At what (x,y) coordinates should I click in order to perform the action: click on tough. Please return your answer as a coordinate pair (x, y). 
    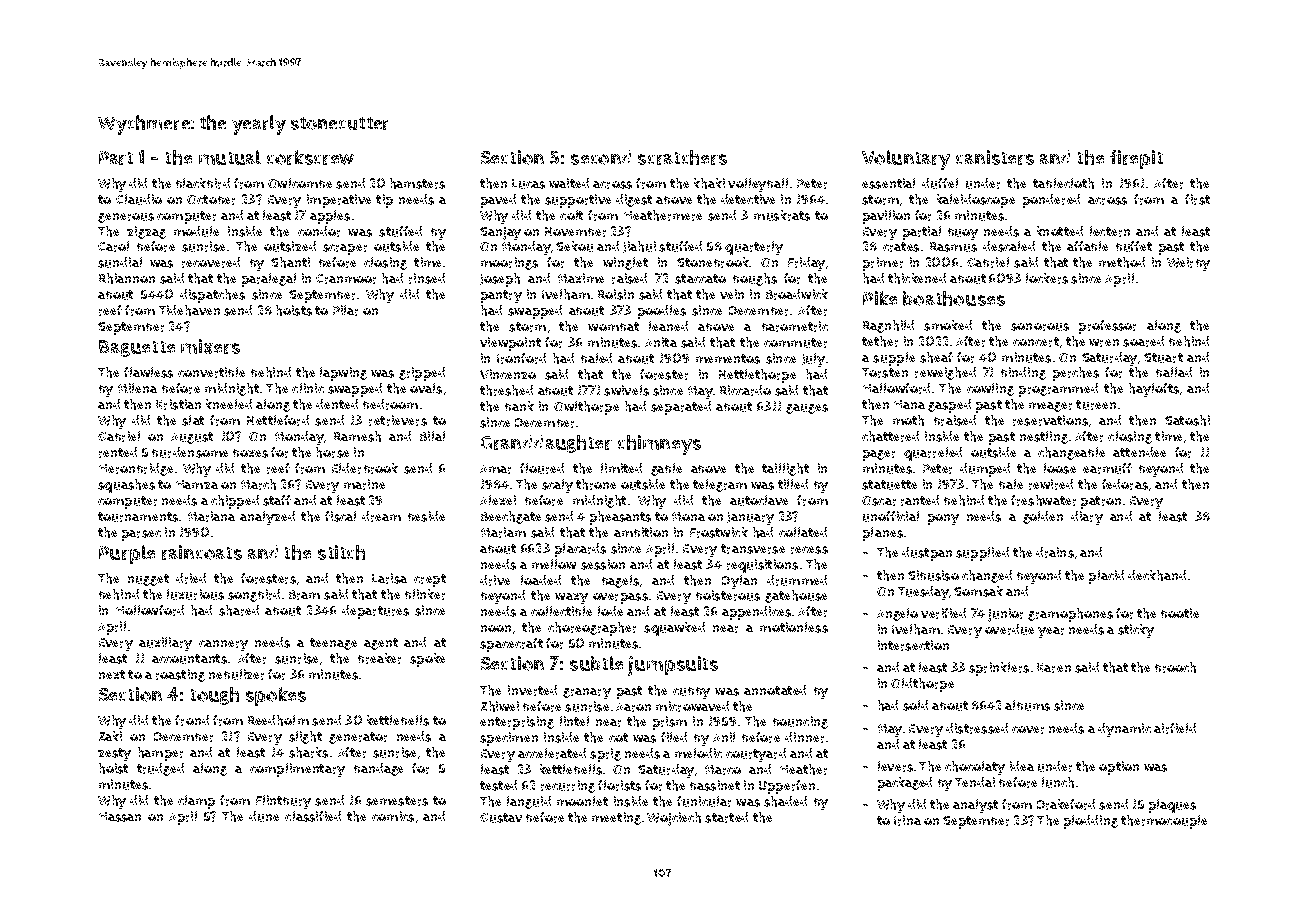
    Looking at the image, I should click on (215, 696).
